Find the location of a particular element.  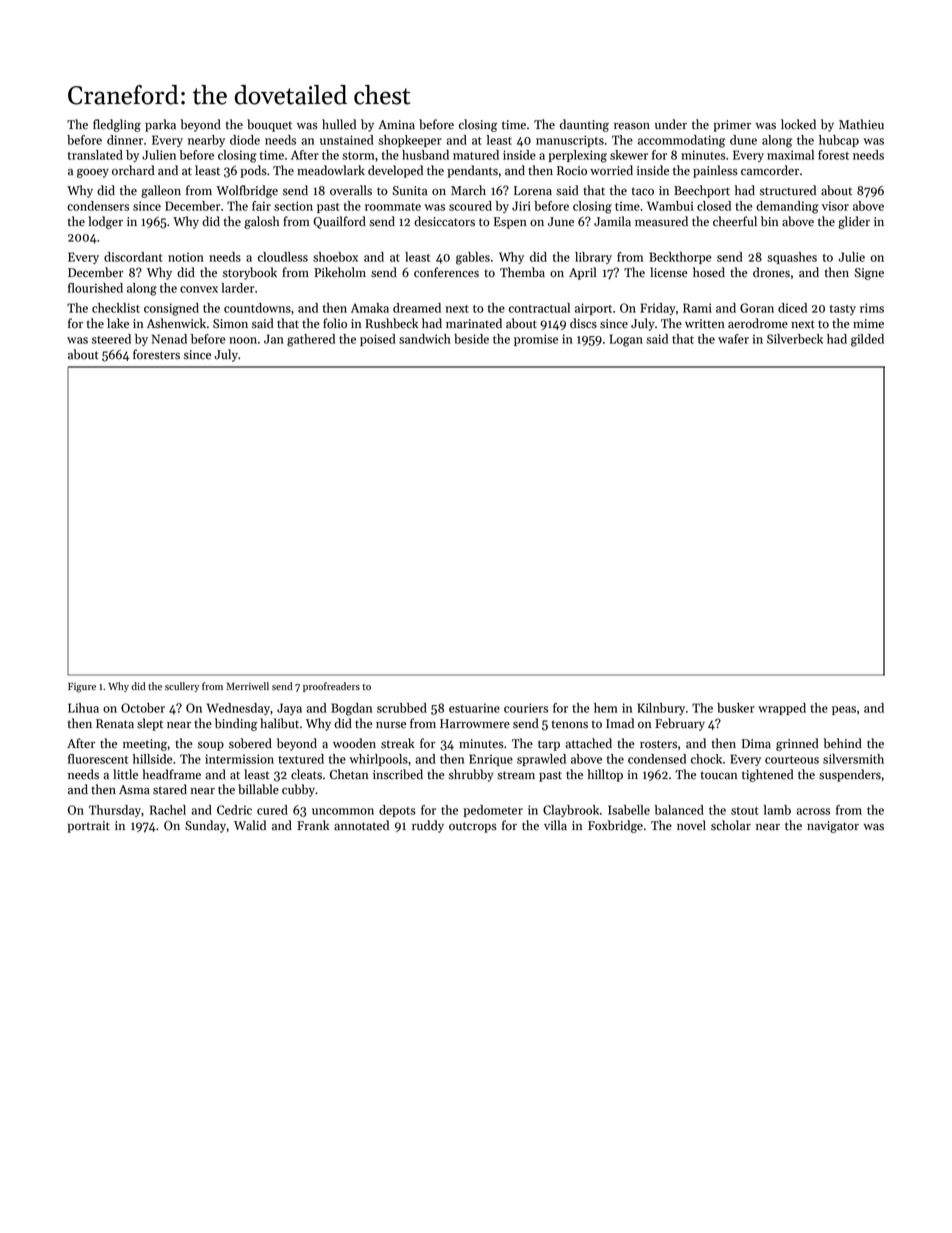

portrait is located at coordinates (88, 827).
